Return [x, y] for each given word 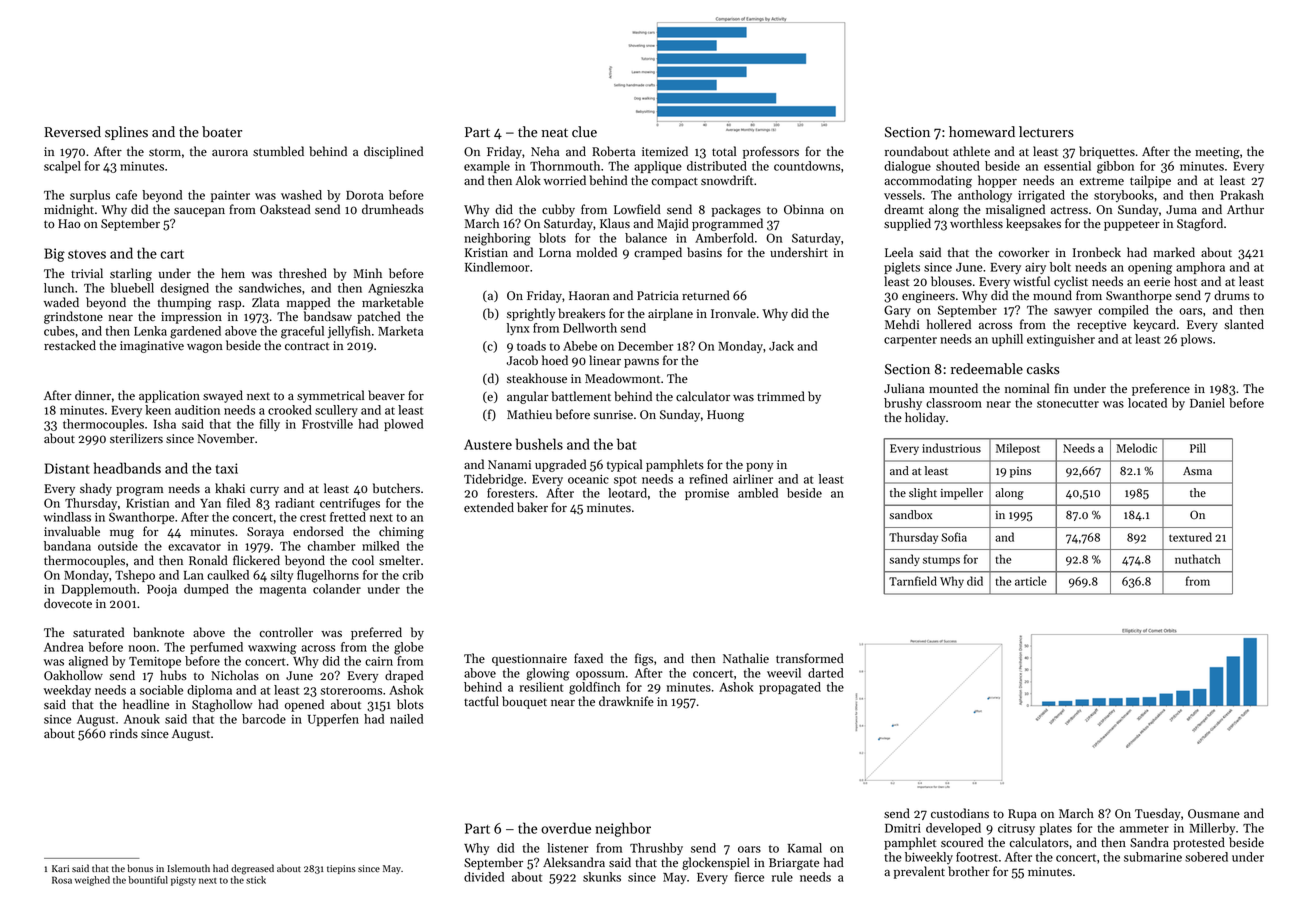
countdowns [807, 166]
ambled [758, 493]
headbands [127, 468]
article [1031, 581]
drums [1232, 295]
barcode [264, 719]
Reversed [72, 132]
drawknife [626, 701]
